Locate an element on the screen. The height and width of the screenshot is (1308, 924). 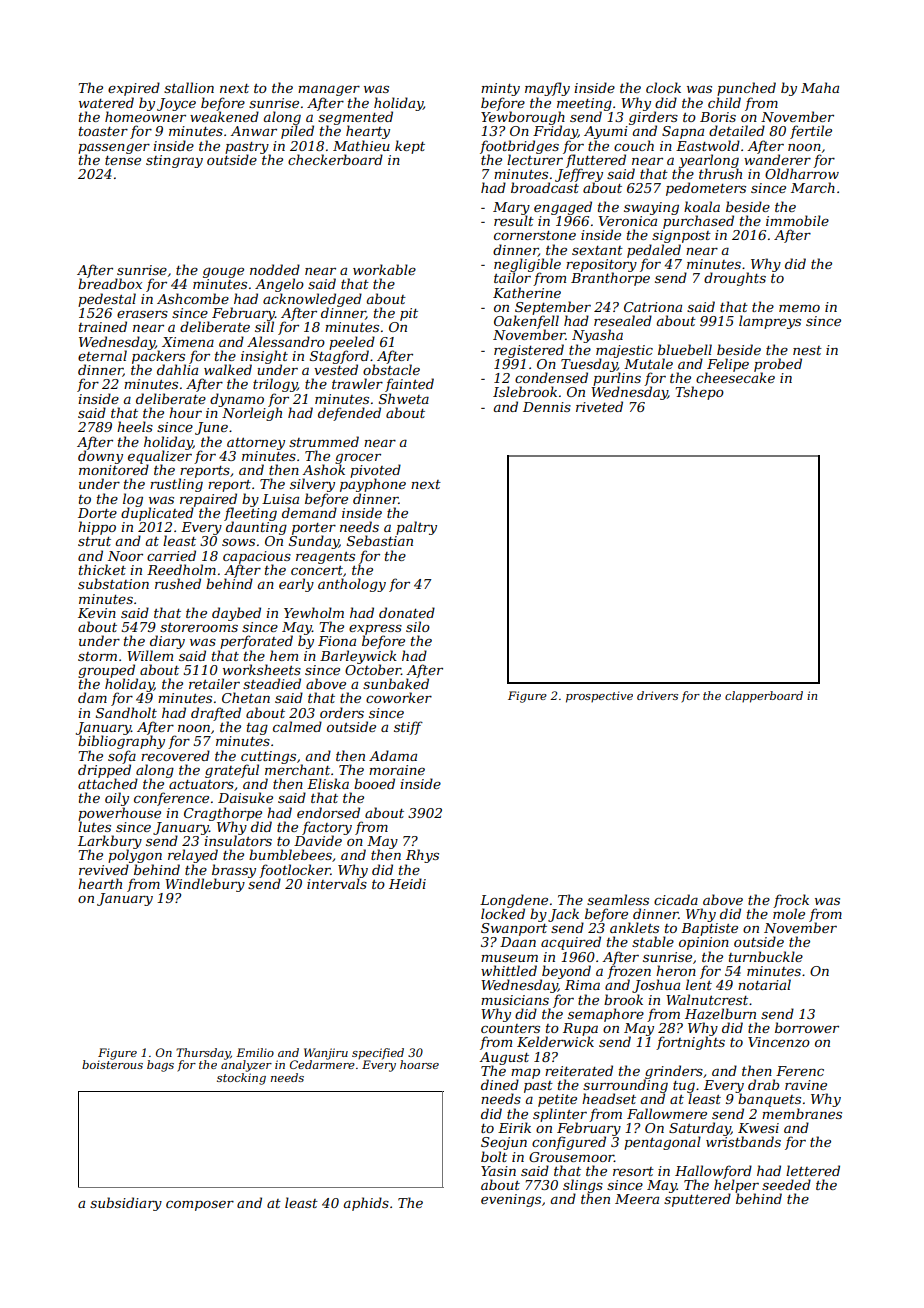
Mary is located at coordinates (511, 208).
